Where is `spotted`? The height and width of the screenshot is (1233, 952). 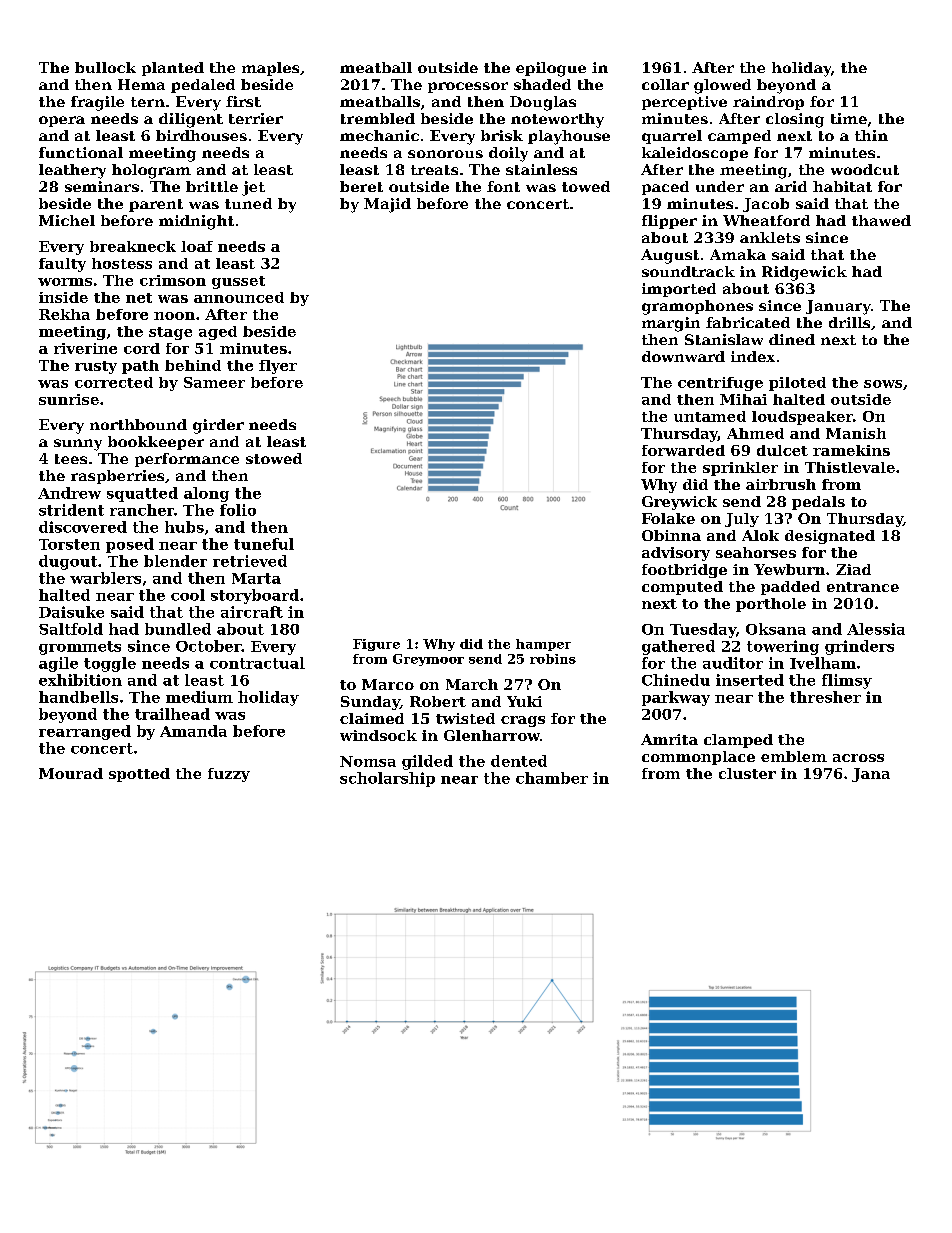 spotted is located at coordinates (139, 775).
